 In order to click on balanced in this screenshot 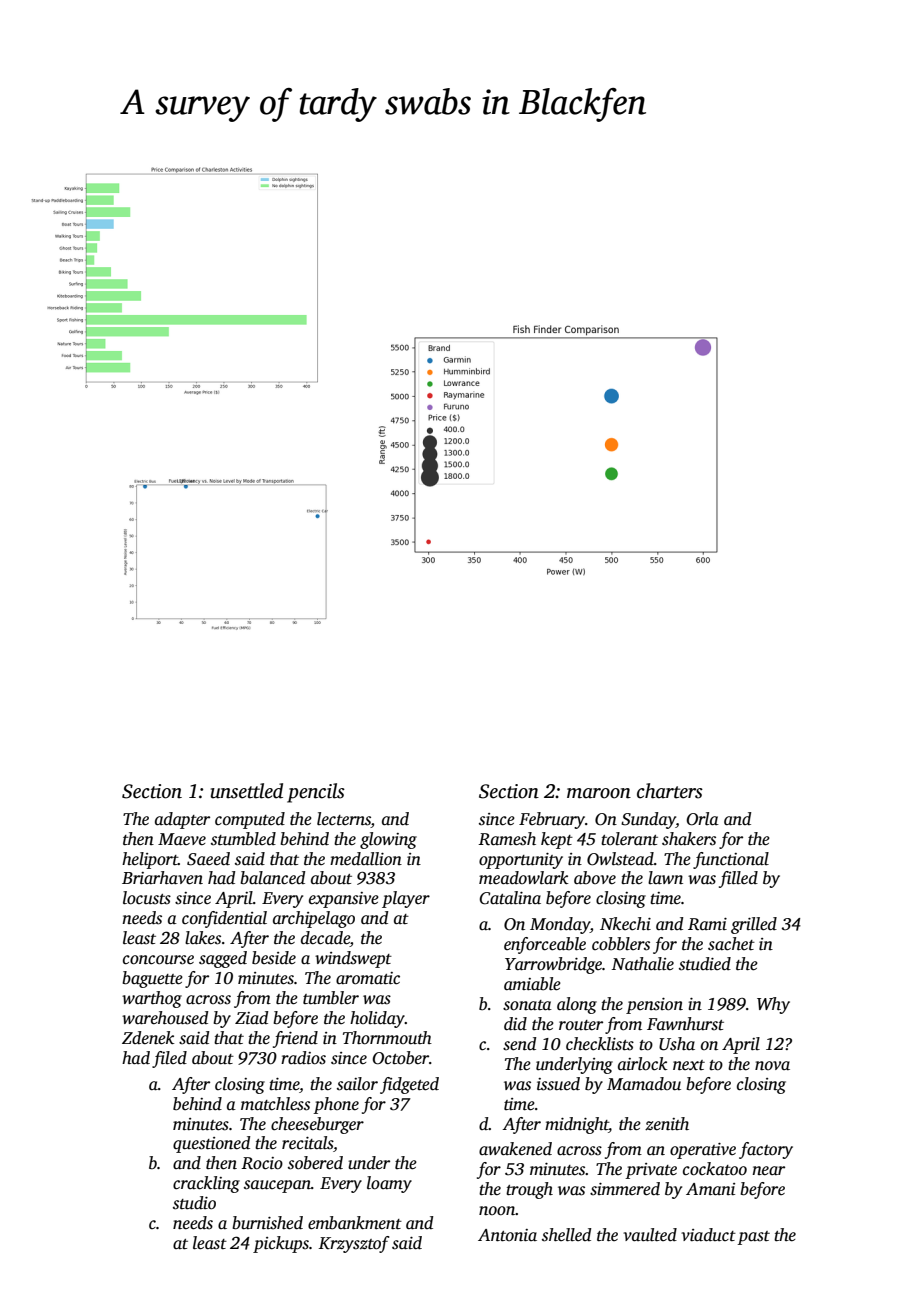, I will do `click(272, 878)`.
